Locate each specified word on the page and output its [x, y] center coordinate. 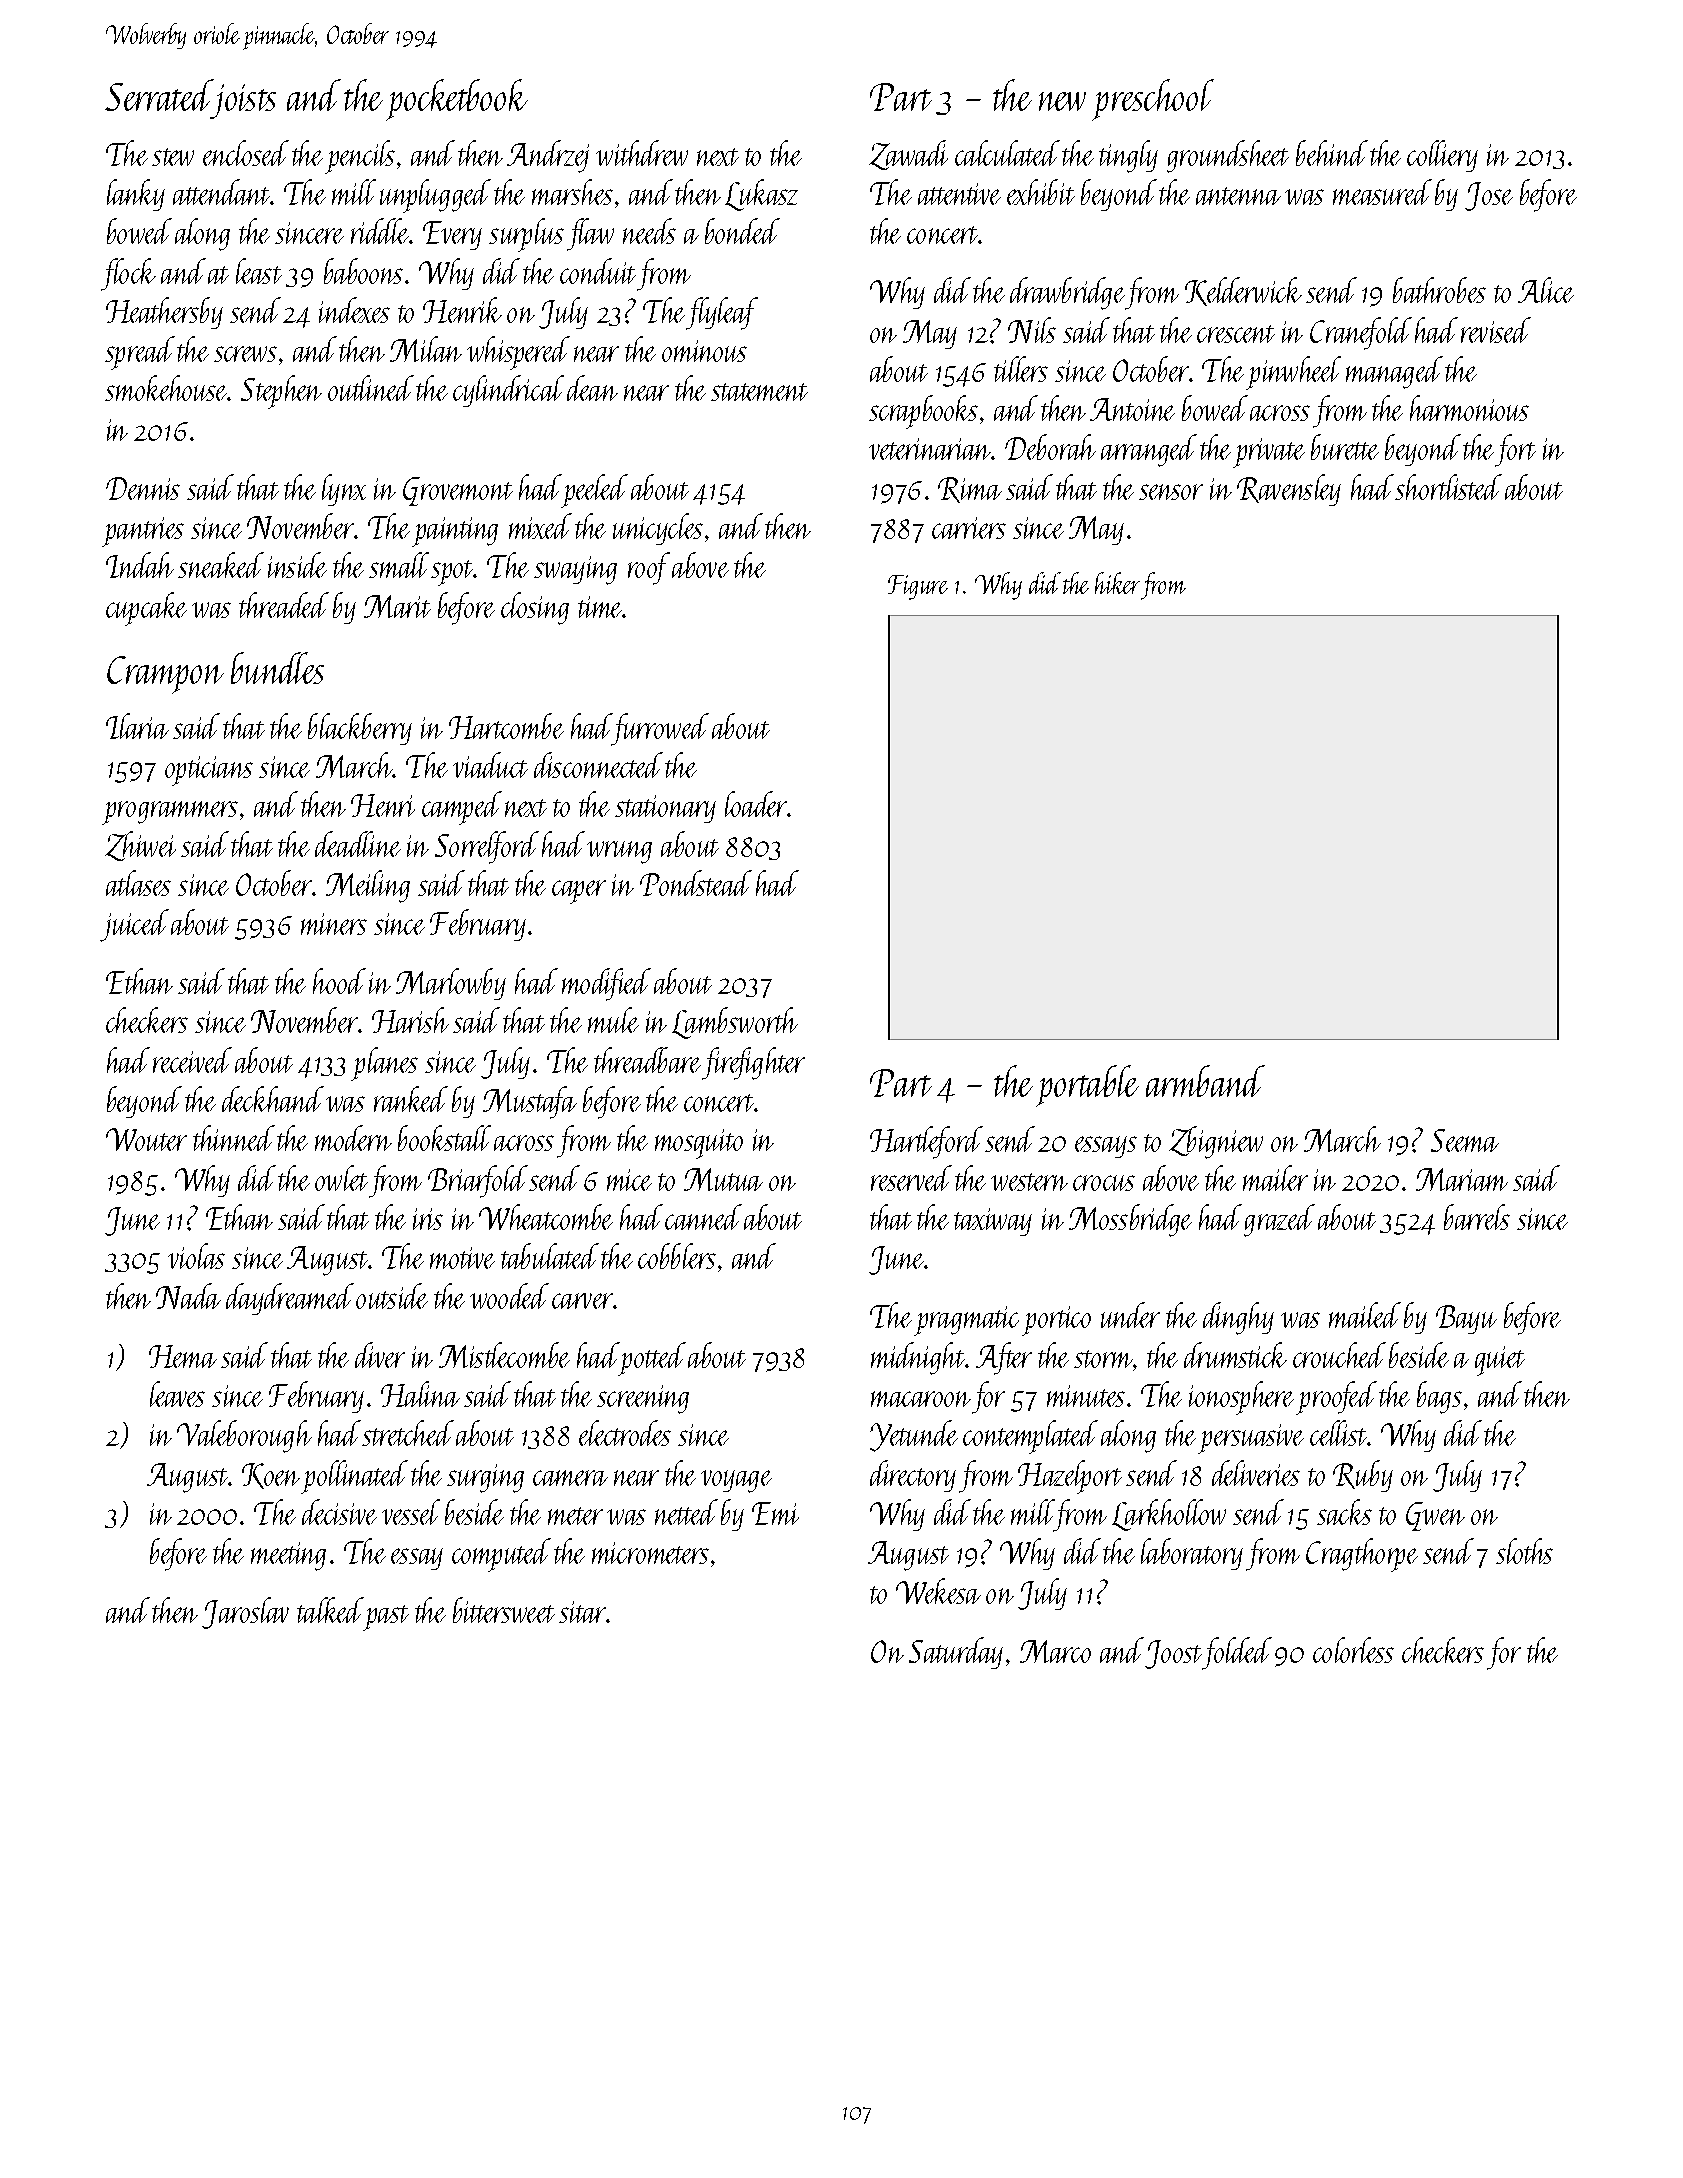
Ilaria [137, 726]
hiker [1117, 583]
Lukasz [761, 195]
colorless [1353, 1650]
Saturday [956, 1653]
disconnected [598, 765]
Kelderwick [1243, 291]
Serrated [158, 95]
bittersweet [504, 1610]
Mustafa [530, 1102]
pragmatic [966, 1321]
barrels [1477, 1217]
